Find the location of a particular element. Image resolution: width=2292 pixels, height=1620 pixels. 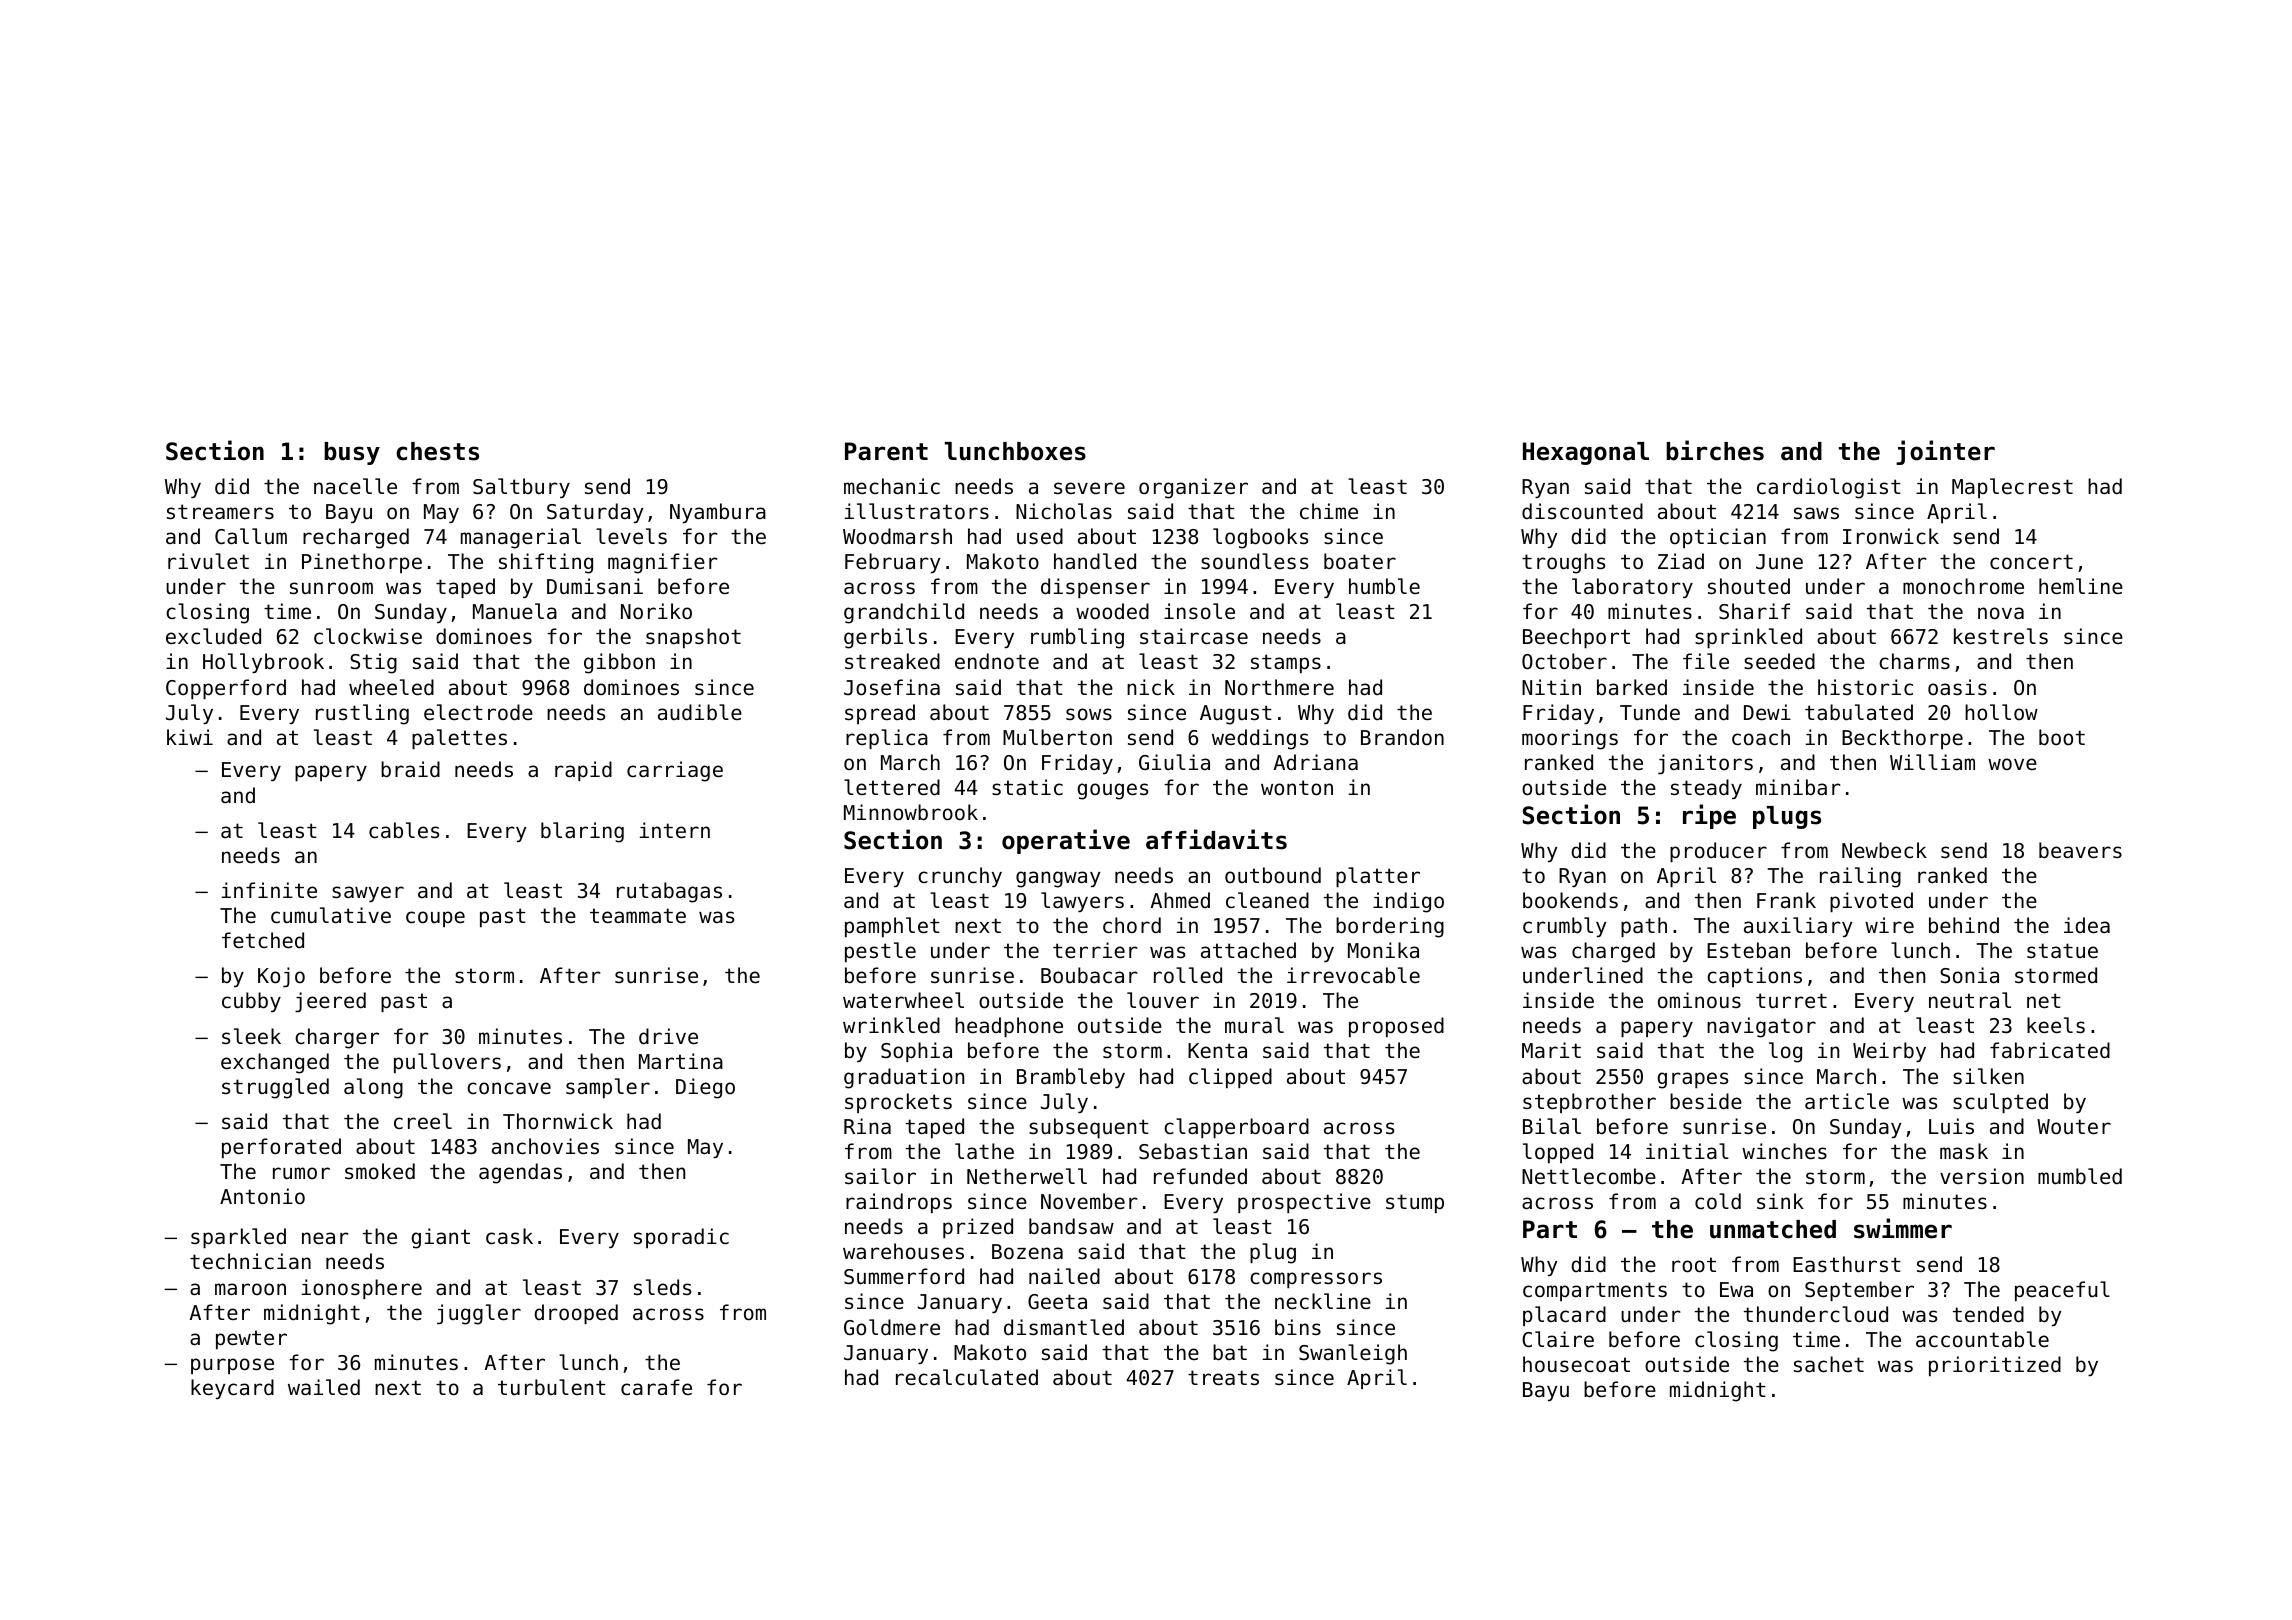

rutabagas is located at coordinates (669, 892).
